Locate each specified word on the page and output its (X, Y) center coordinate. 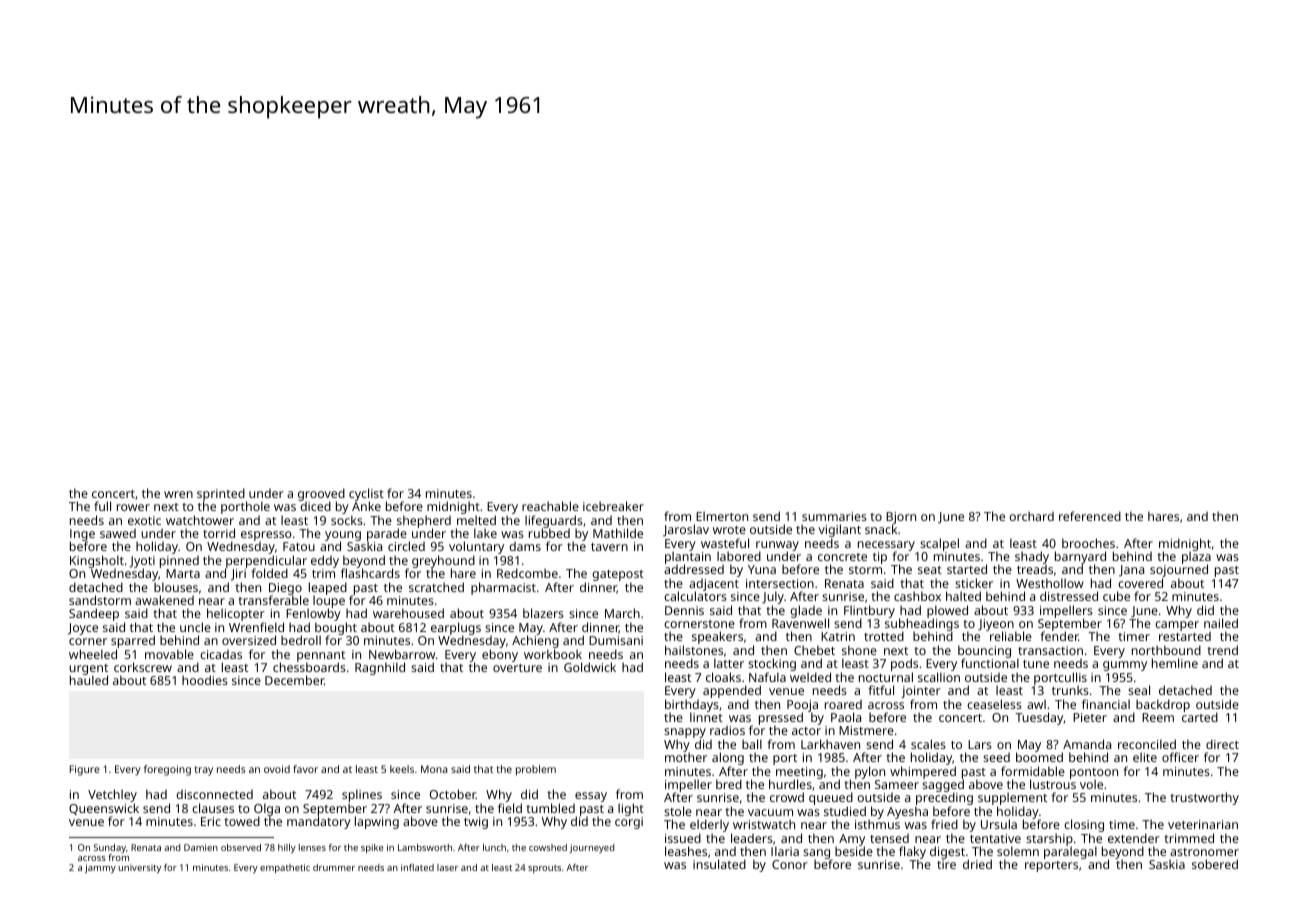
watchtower (200, 520)
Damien (201, 847)
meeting (799, 773)
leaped (328, 589)
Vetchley (112, 795)
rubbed (549, 533)
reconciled (1147, 744)
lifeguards (554, 522)
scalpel (939, 544)
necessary (886, 546)
